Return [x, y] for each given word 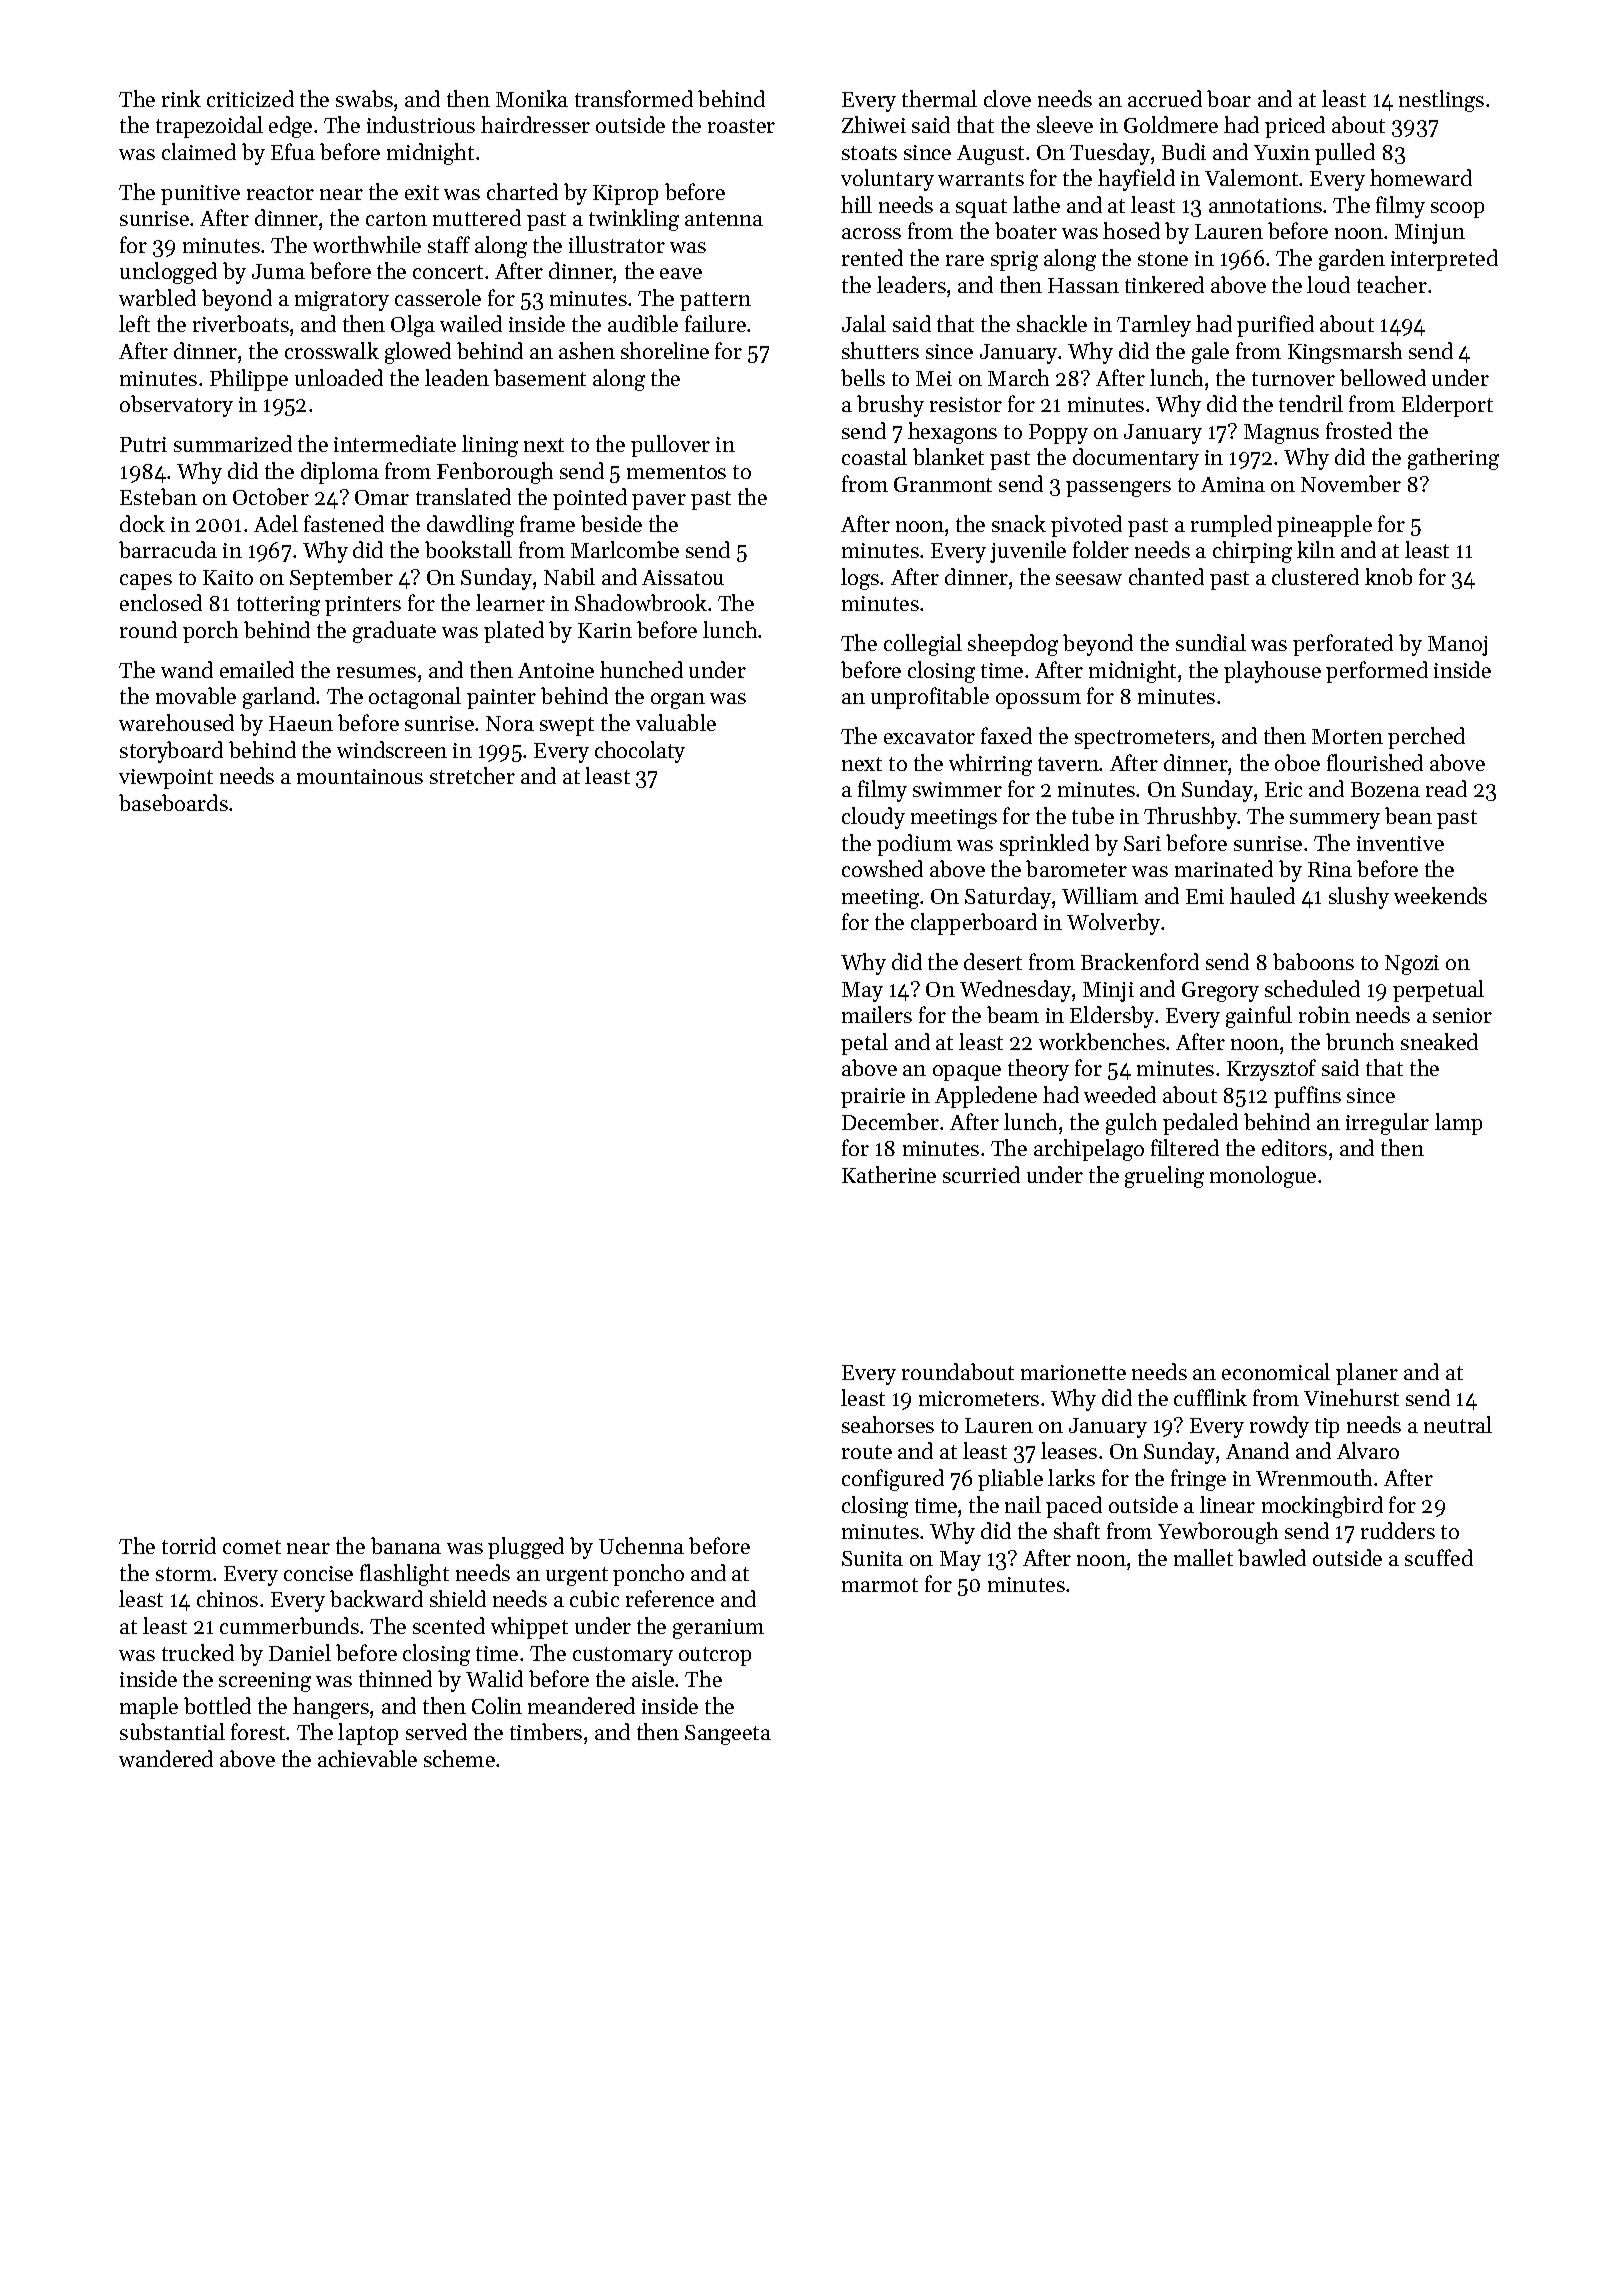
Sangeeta [728, 1735]
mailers [877, 1014]
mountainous [360, 776]
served [436, 1731]
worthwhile [367, 244]
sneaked [1439, 1041]
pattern [715, 301]
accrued [1165, 98]
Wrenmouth [1314, 1477]
